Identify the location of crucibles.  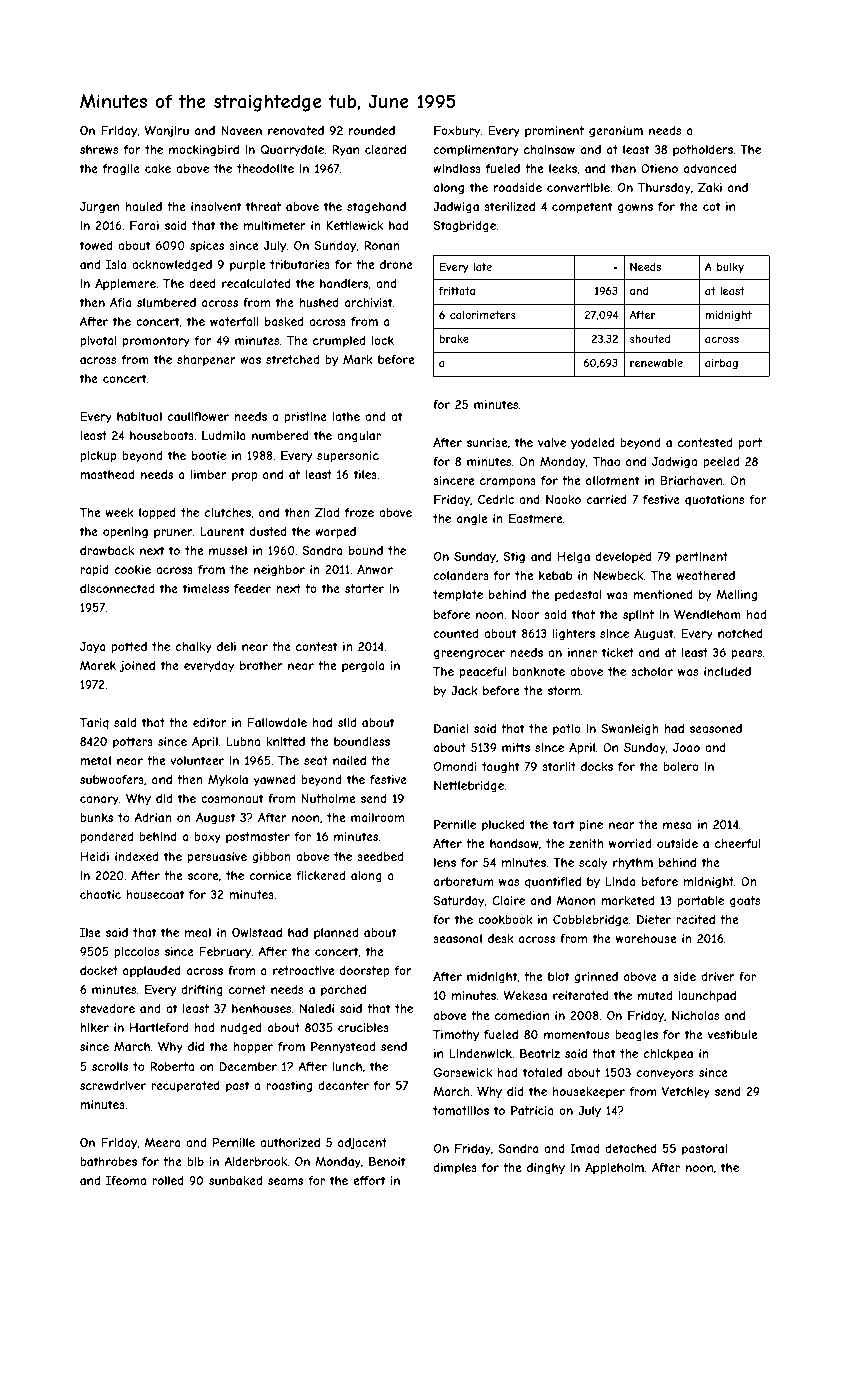
(363, 1027).
